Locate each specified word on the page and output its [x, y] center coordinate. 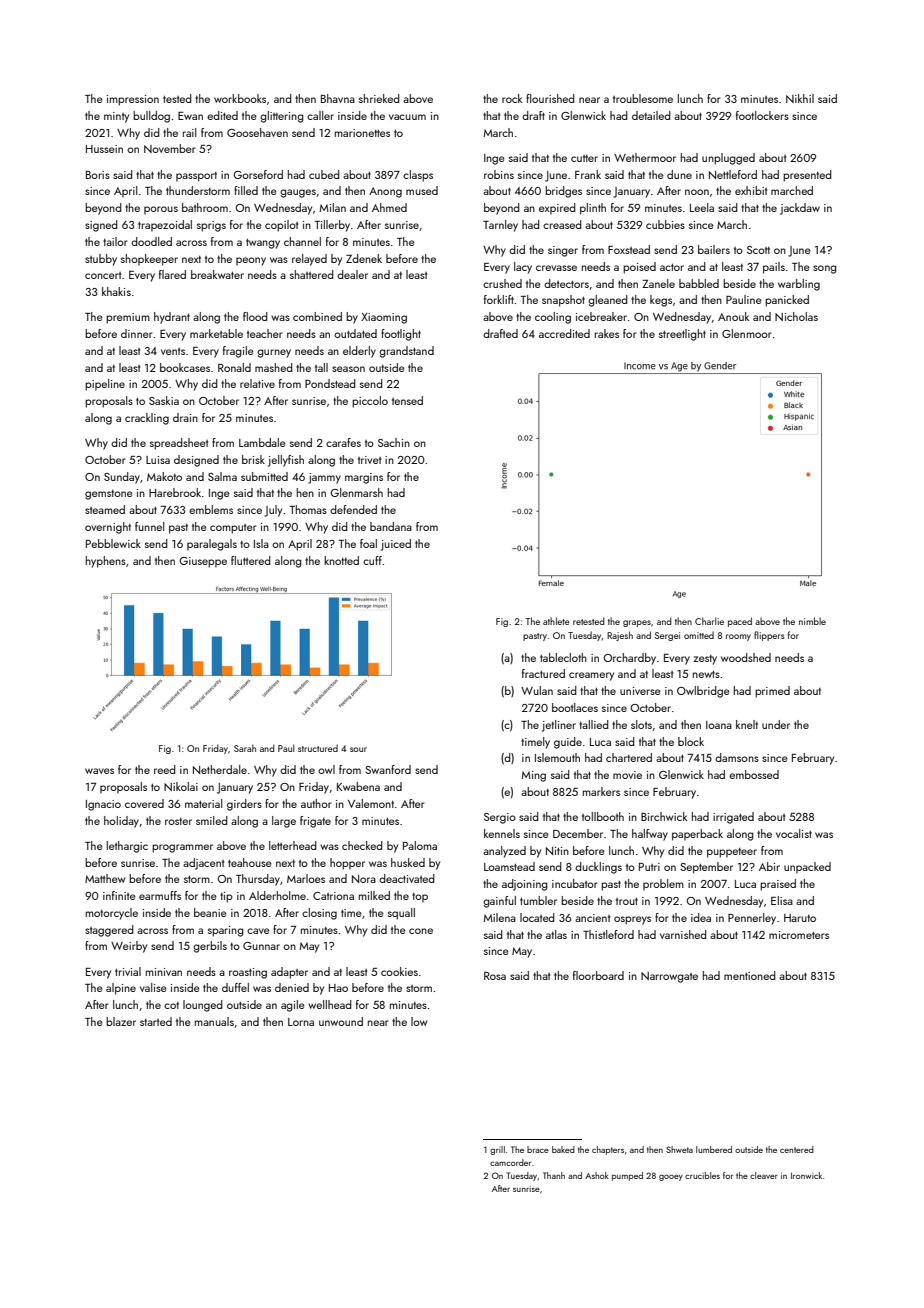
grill [497, 1150]
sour [358, 749]
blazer [121, 1021]
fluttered [251, 560]
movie [627, 775]
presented [807, 176]
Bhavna [338, 98]
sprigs [211, 226]
